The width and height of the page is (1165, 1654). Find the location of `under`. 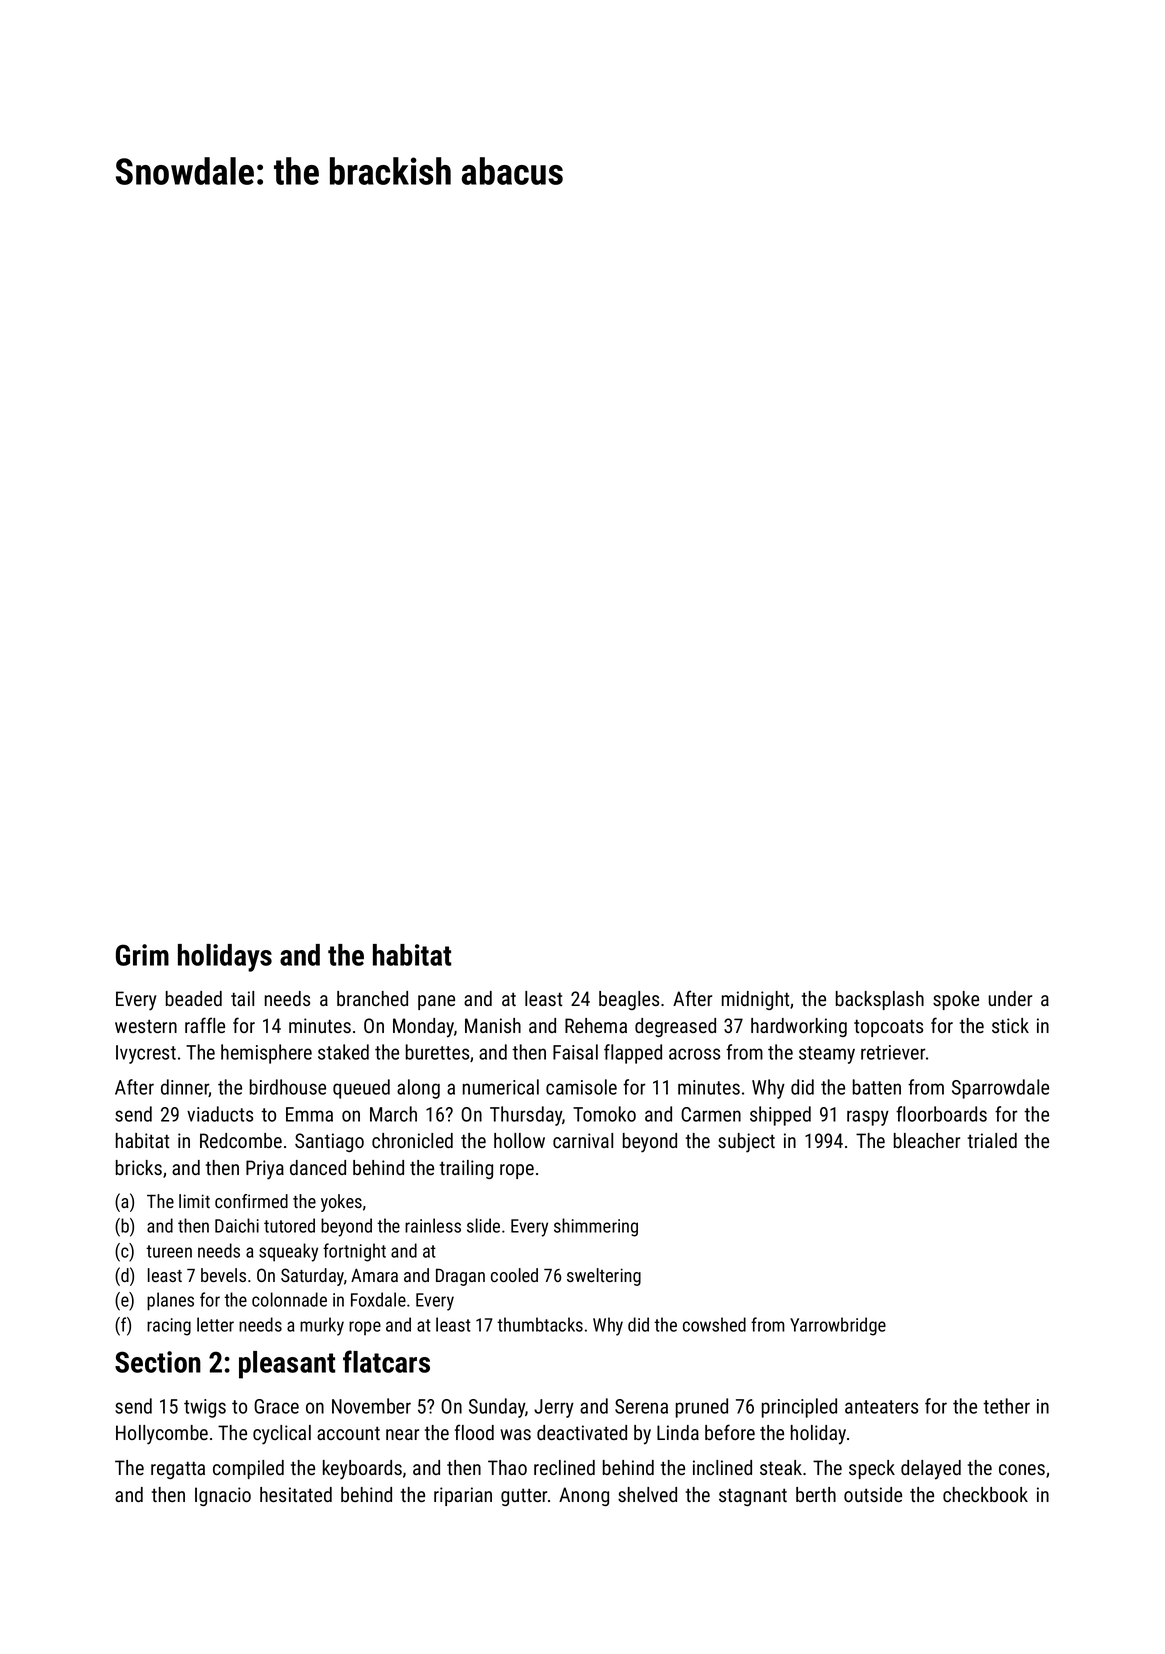

under is located at coordinates (1010, 998).
